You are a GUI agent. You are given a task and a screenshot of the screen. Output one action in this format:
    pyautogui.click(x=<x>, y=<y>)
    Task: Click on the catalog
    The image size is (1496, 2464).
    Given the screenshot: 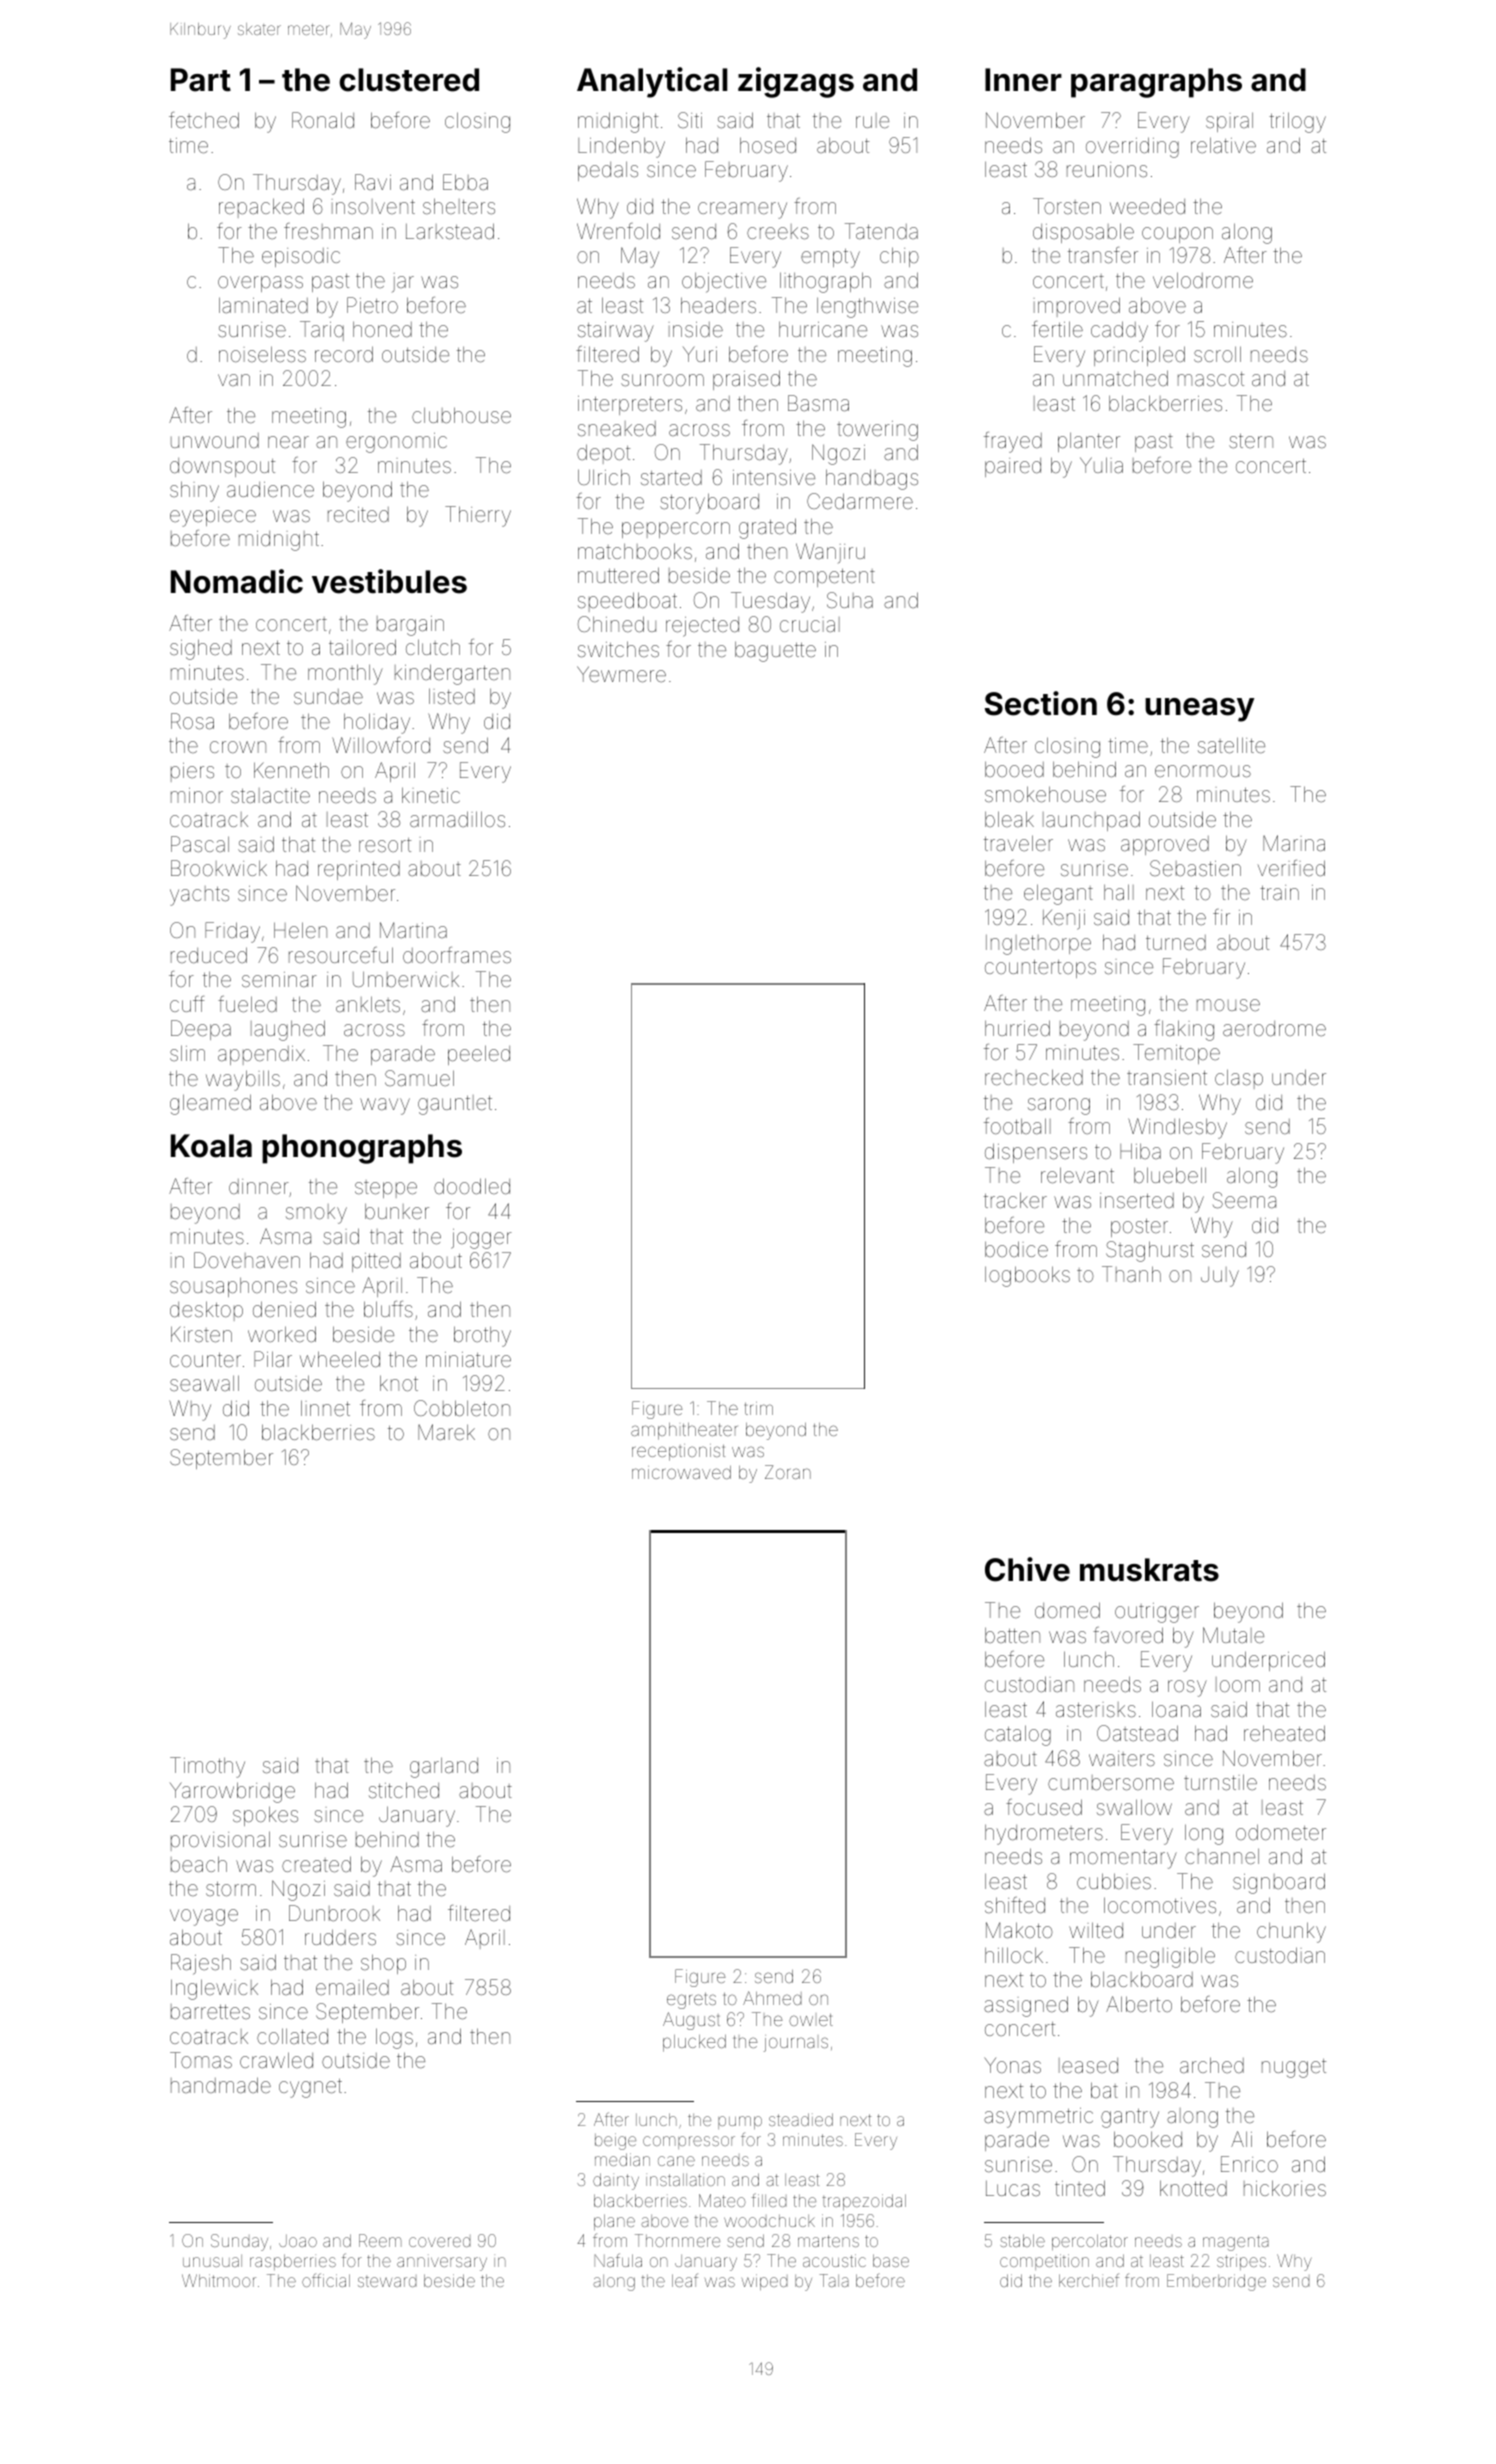 What is the action you would take?
    pyautogui.click(x=1018, y=1735)
